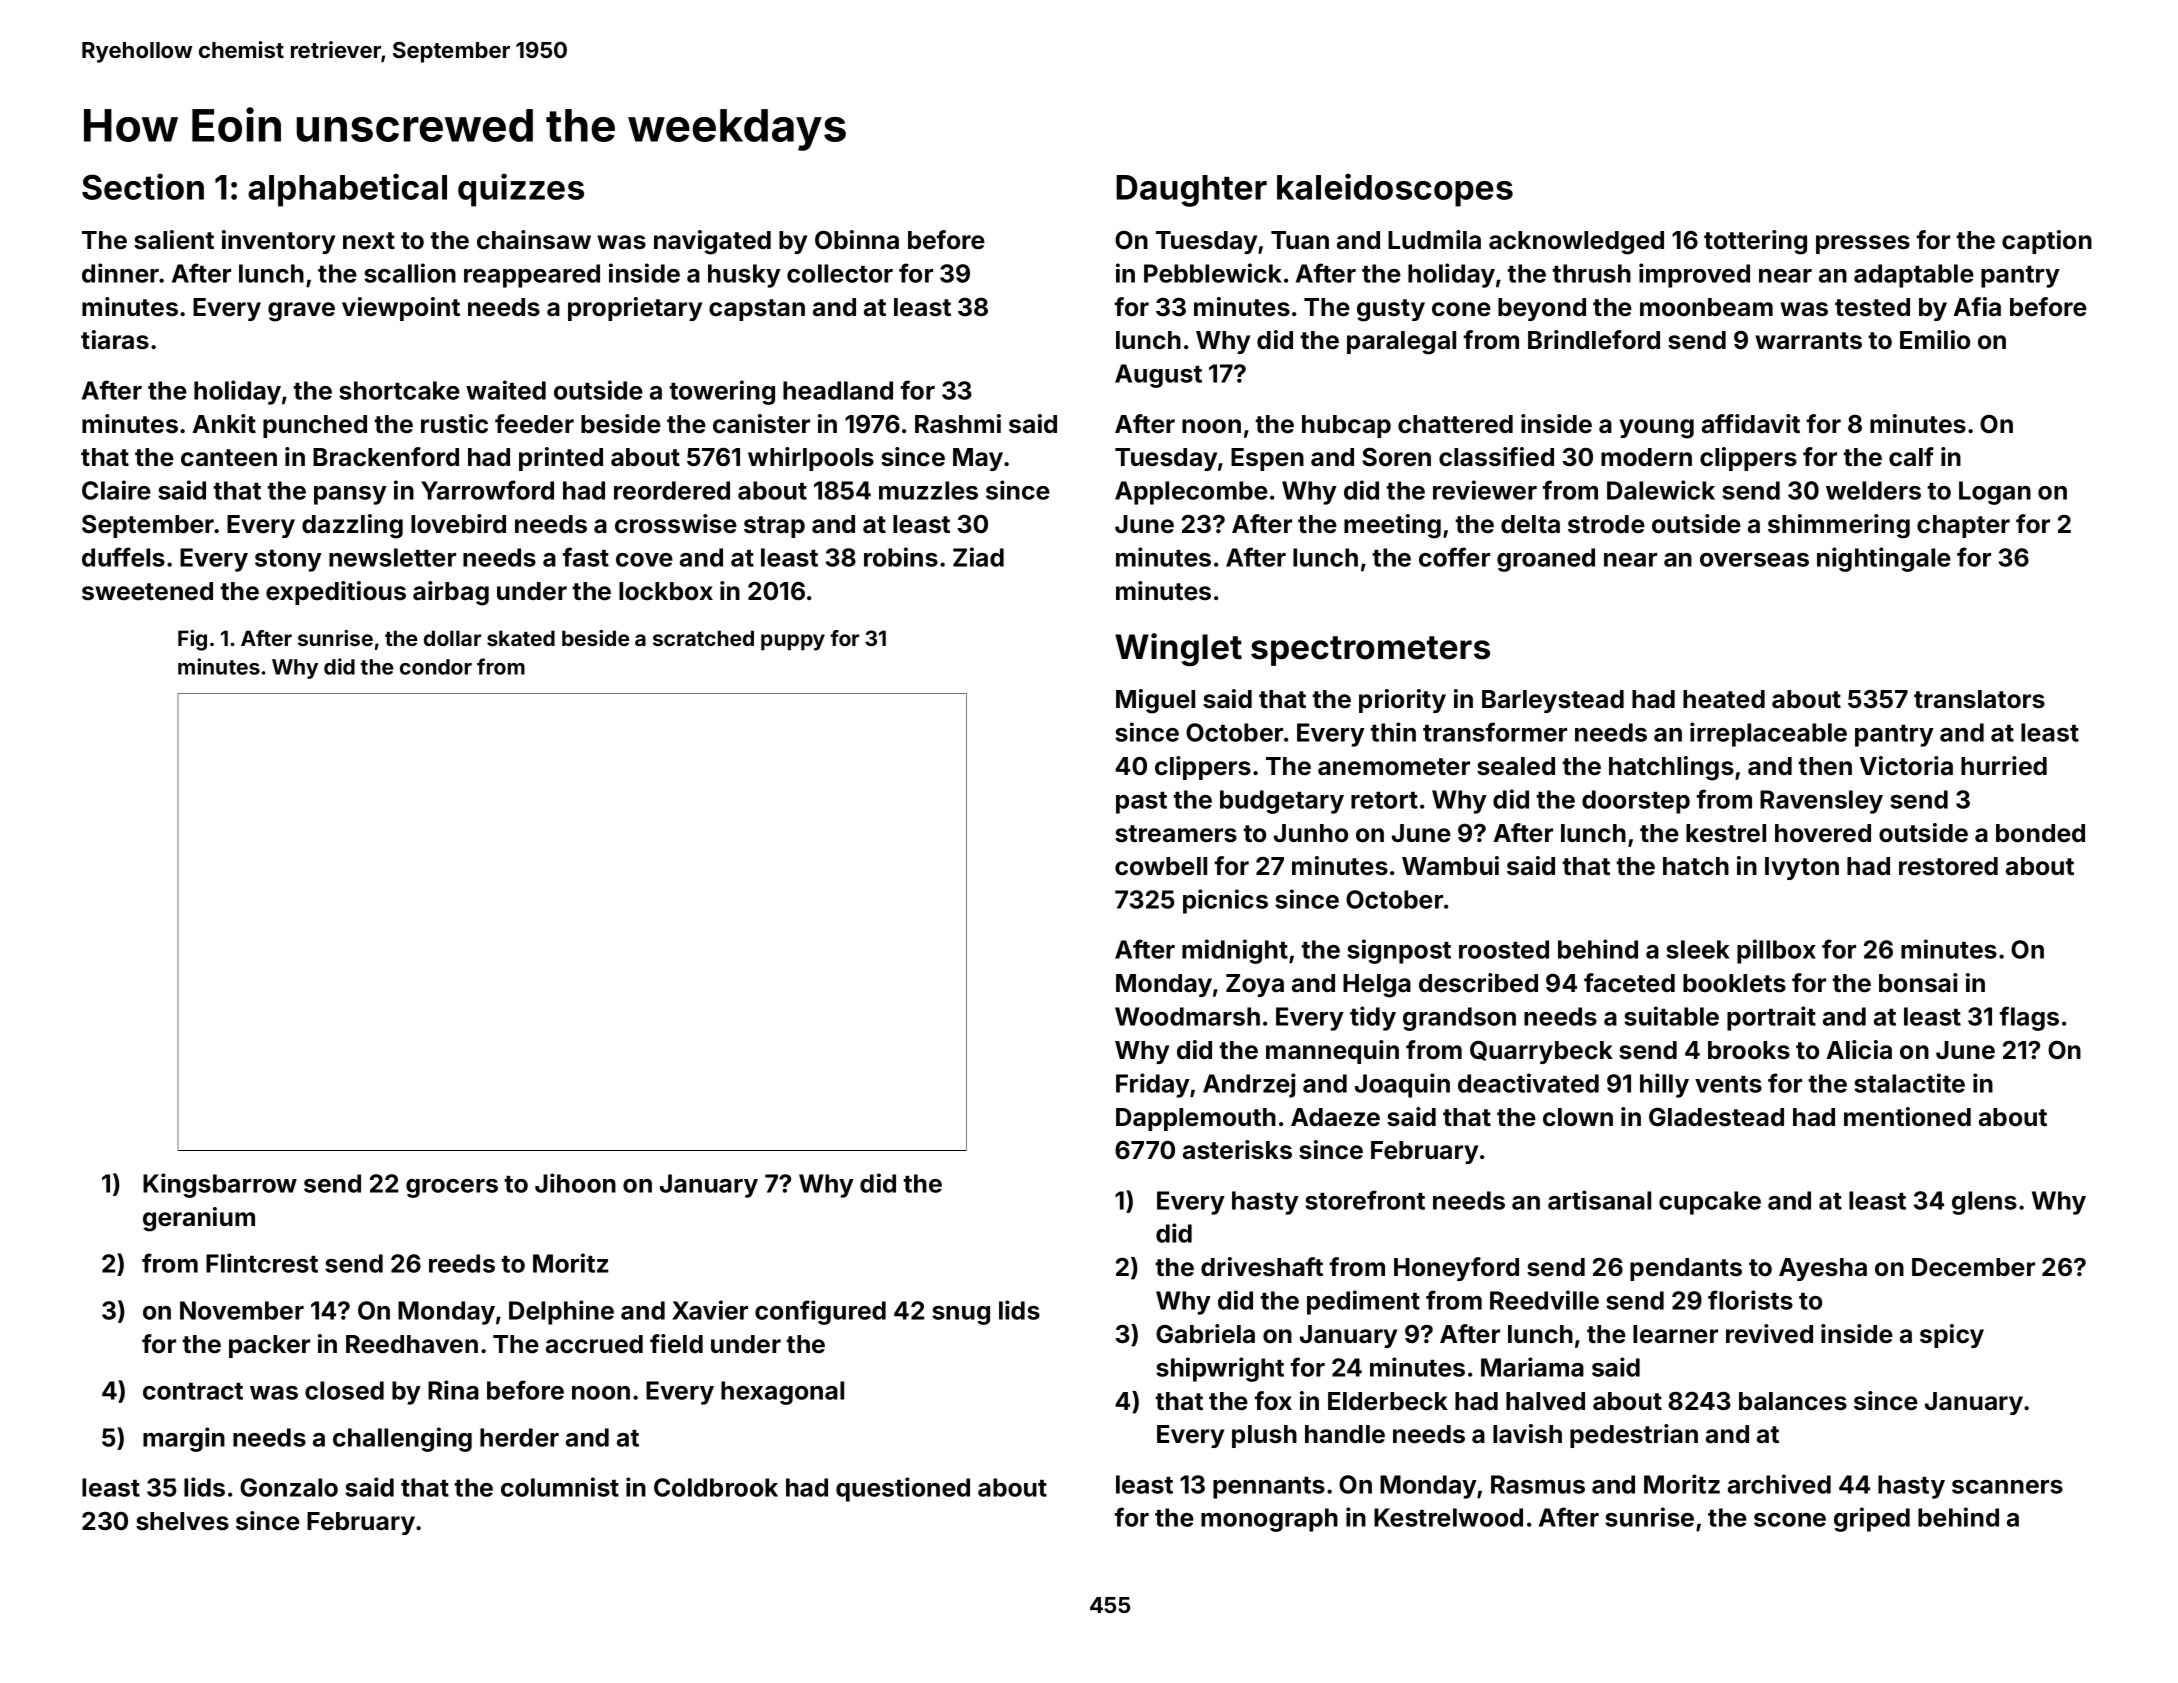 The image size is (2178, 1683). I want to click on Daughter, so click(1191, 191).
